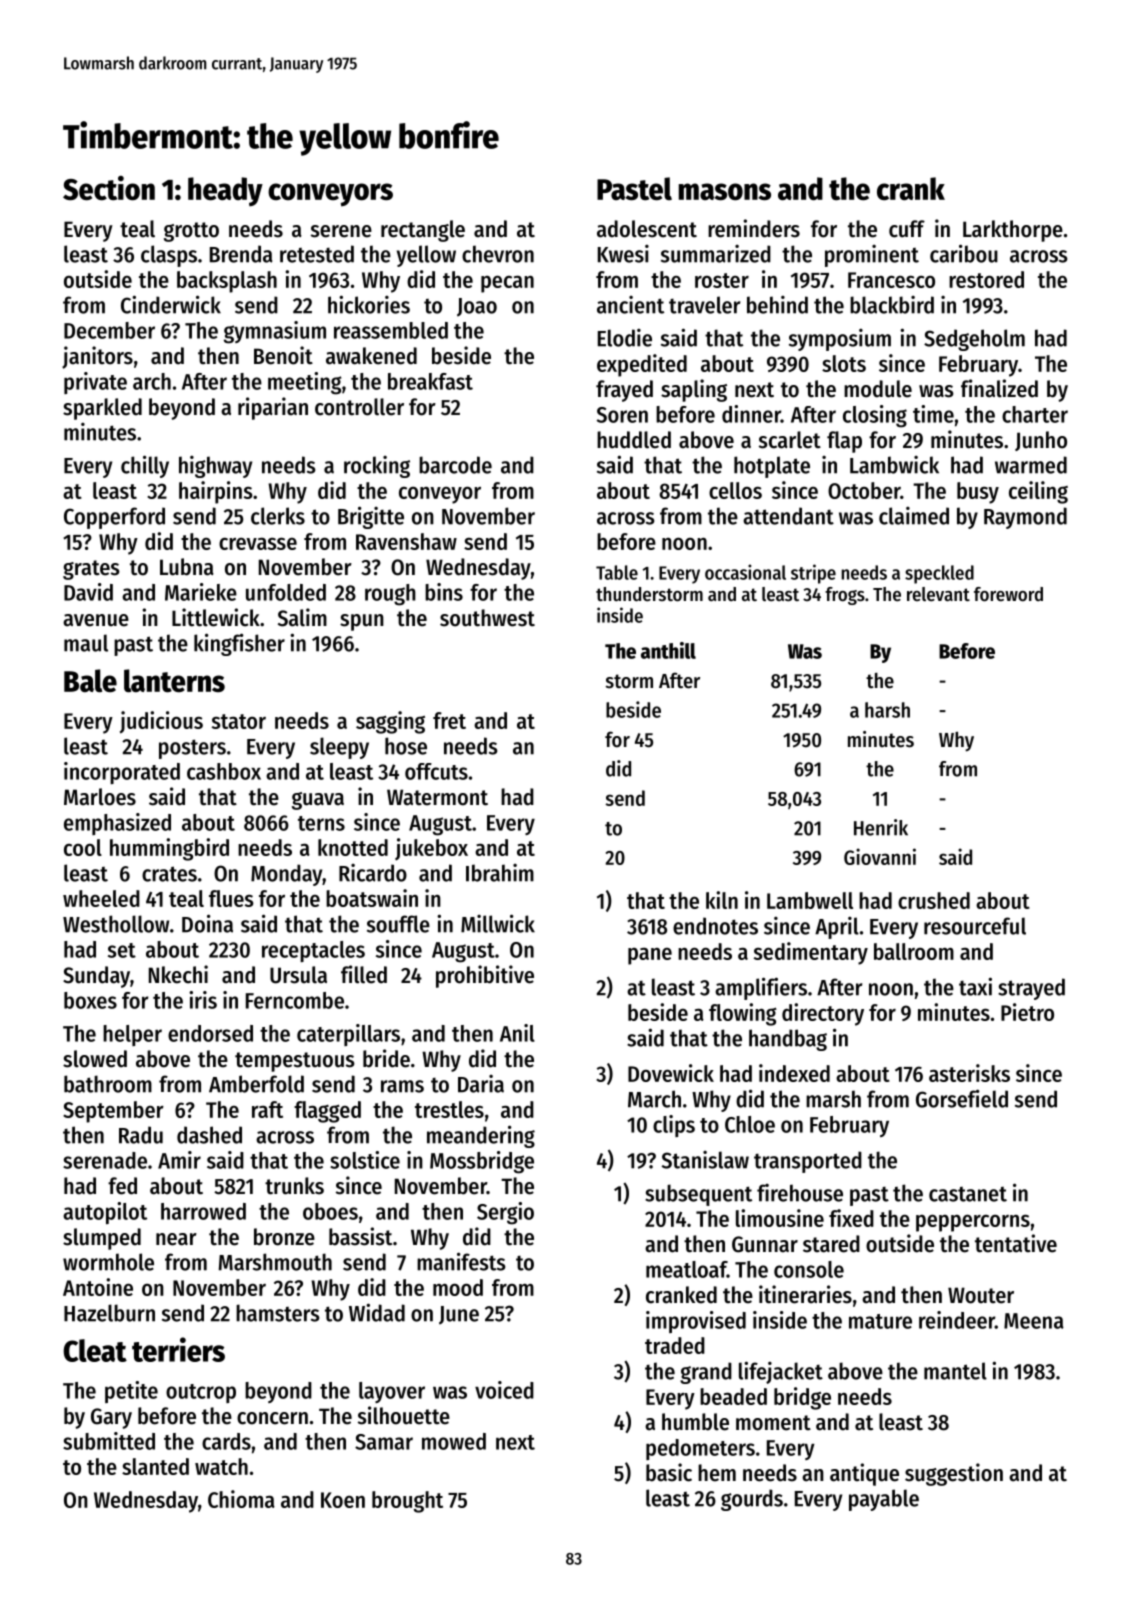 The image size is (1131, 1607). Describe the element at coordinates (777, 304) in the image. I see `behind` at that location.
